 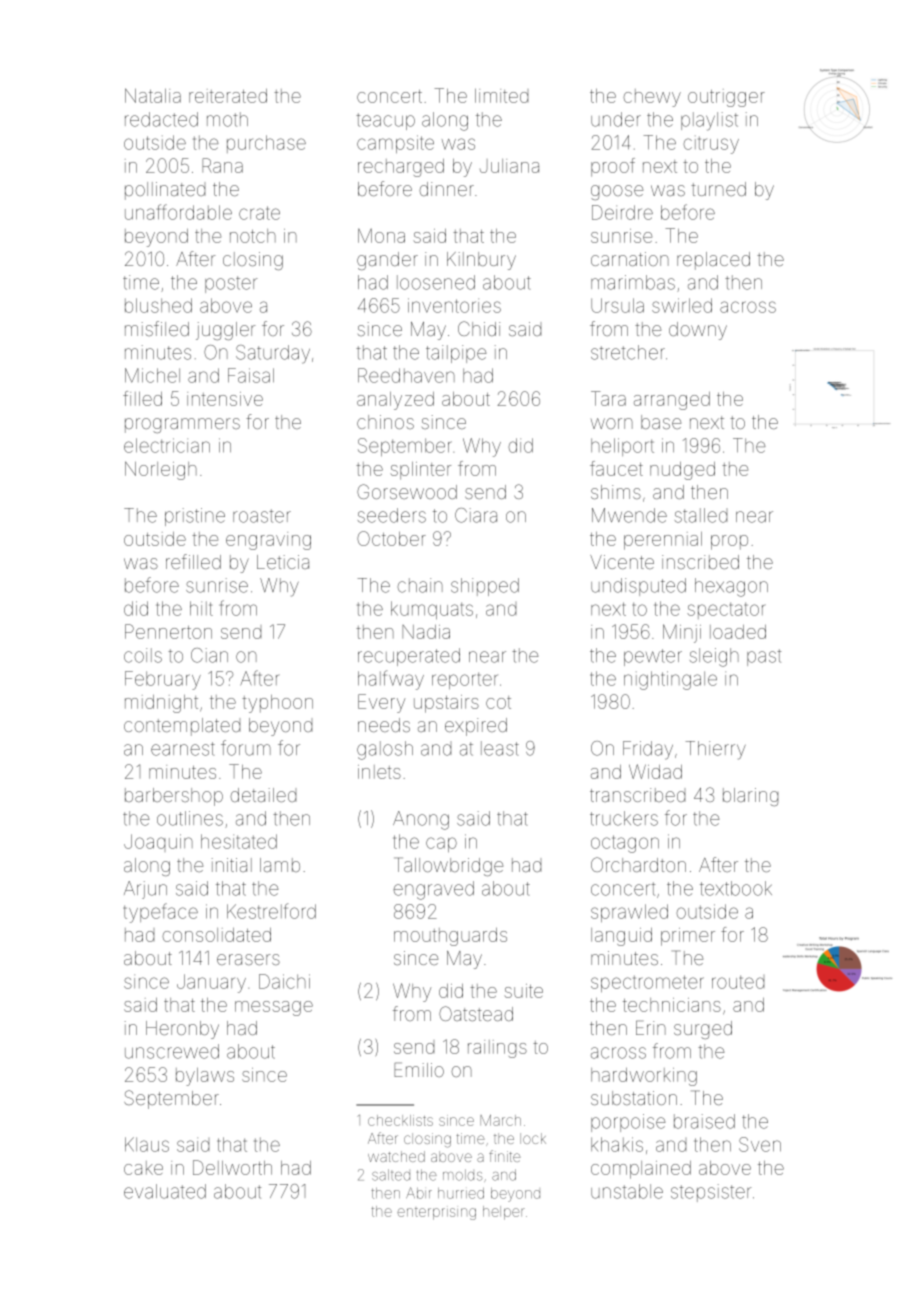 I want to click on suite, so click(x=523, y=991).
